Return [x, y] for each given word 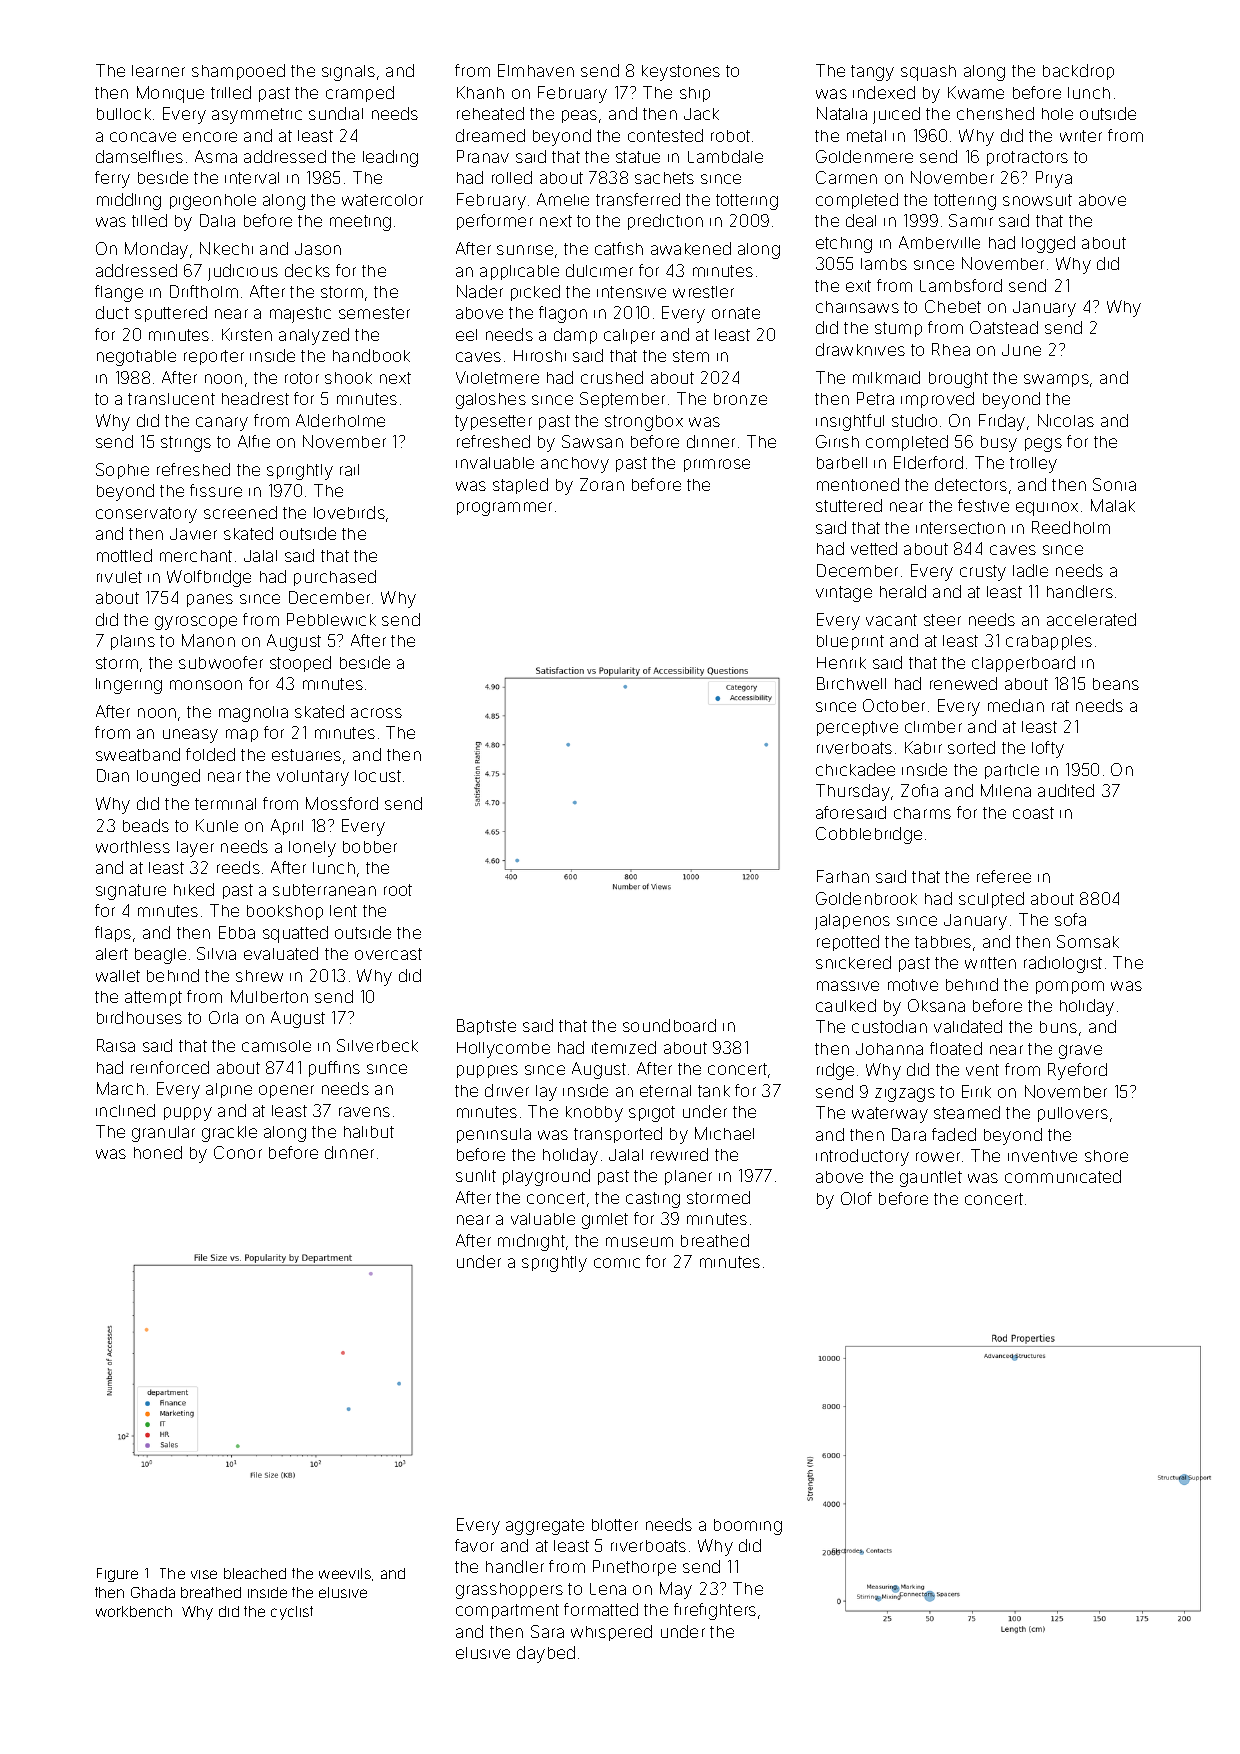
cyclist [292, 1613]
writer [1081, 136]
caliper [629, 336]
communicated [1063, 1176]
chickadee [855, 769]
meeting [360, 223]
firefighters [715, 1611]
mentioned [858, 484]
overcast [388, 954]
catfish [619, 248]
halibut [369, 1132]
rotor [302, 378]
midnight [531, 1242]
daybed [546, 1654]
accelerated [1091, 619]
